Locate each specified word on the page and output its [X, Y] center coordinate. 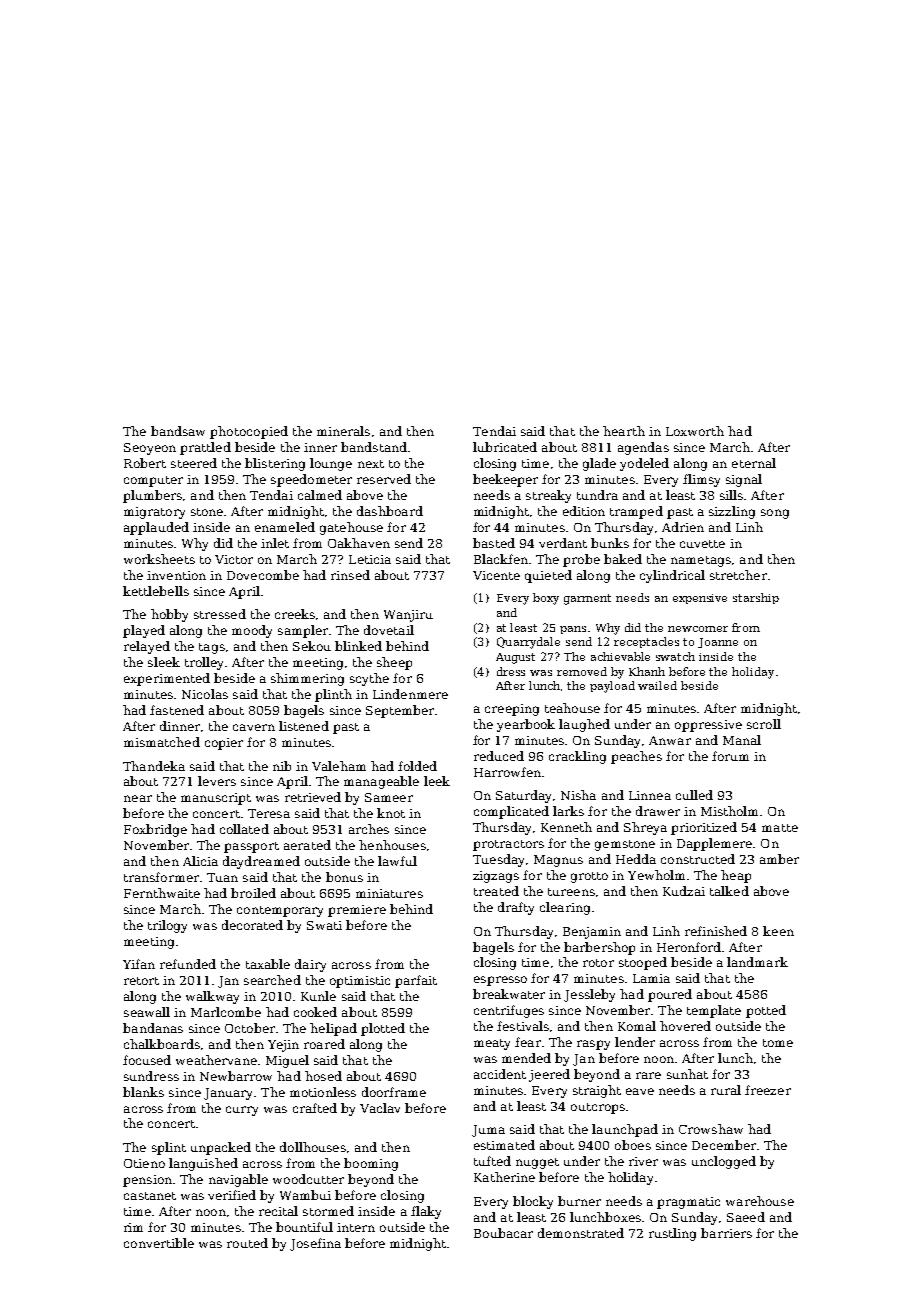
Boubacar [503, 1233]
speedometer [311, 480]
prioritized [704, 828]
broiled [253, 893]
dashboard [390, 511]
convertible [159, 1243]
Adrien [683, 527]
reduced [499, 756]
